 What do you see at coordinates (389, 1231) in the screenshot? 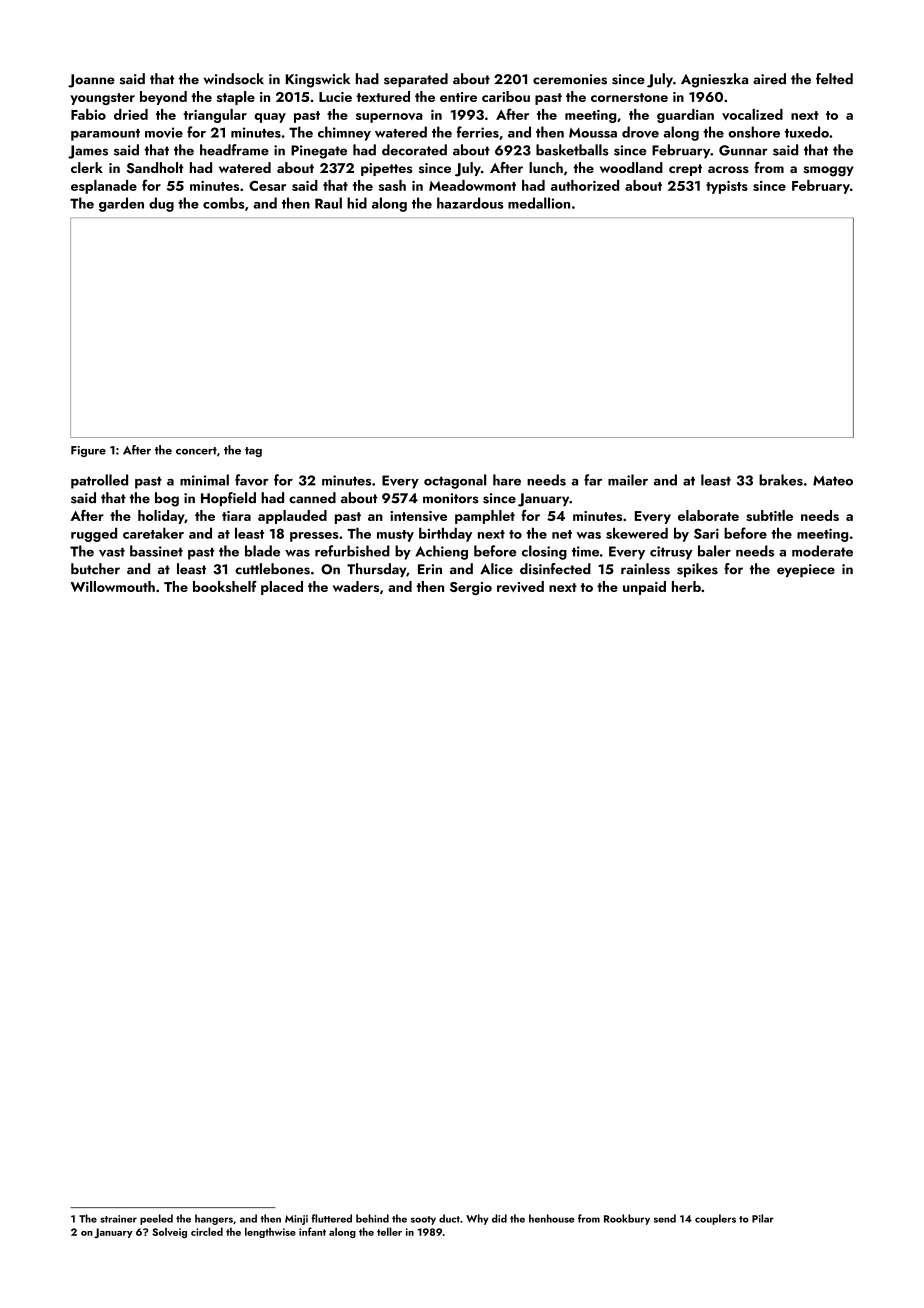
I see `teller` at bounding box center [389, 1231].
